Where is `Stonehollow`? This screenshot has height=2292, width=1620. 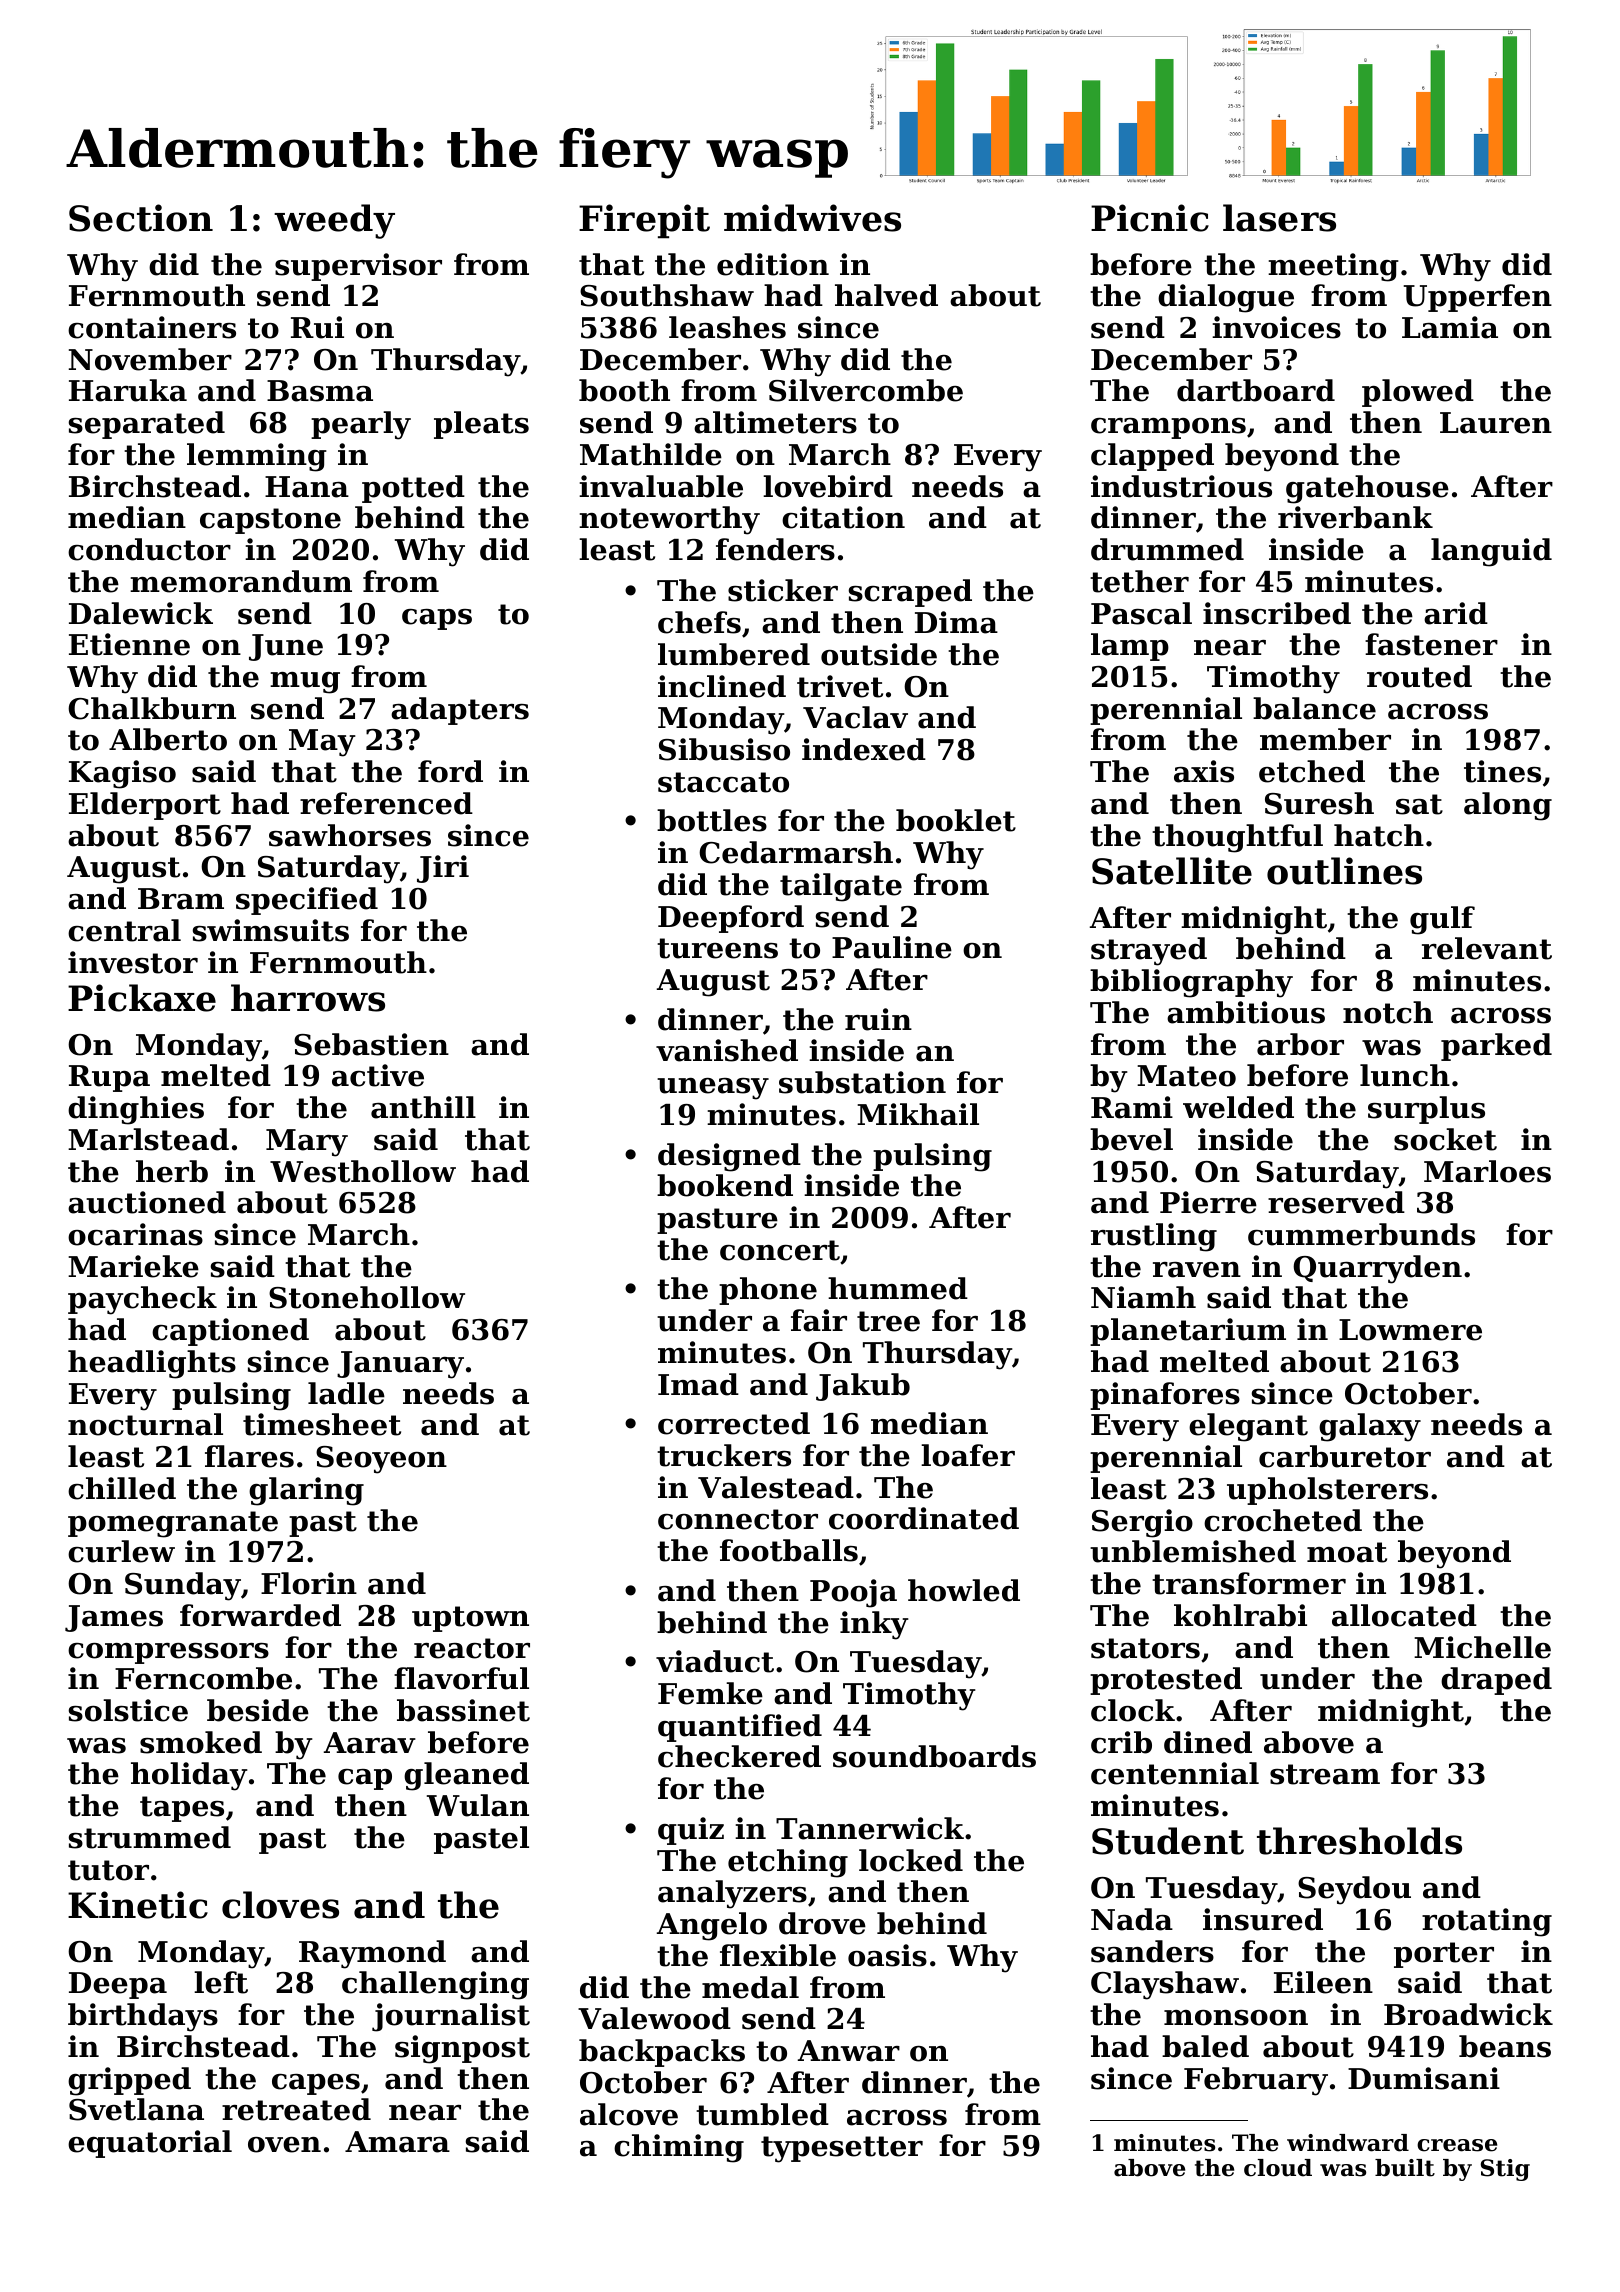
Stonehollow is located at coordinates (367, 1297).
